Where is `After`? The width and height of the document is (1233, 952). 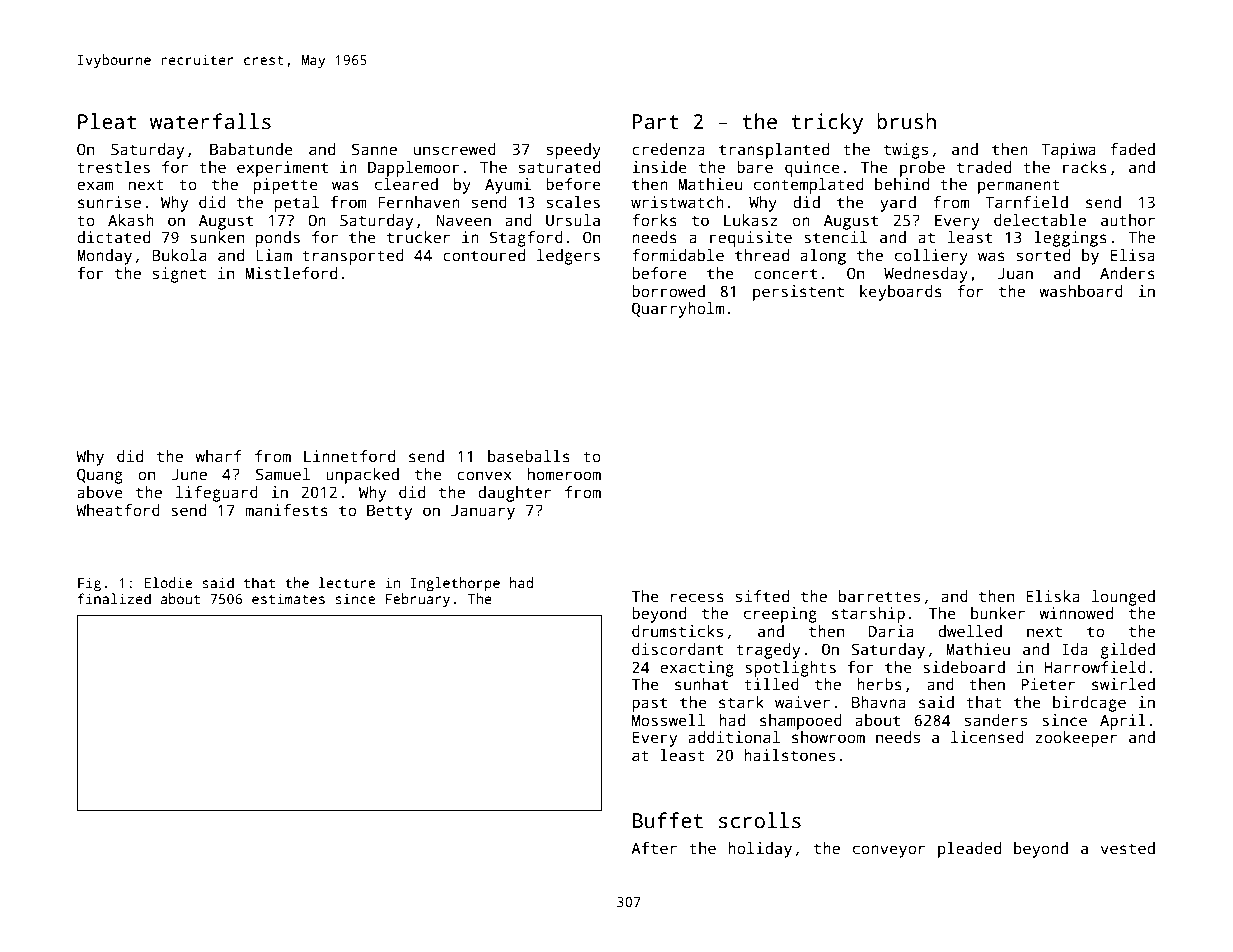
After is located at coordinates (654, 848).
